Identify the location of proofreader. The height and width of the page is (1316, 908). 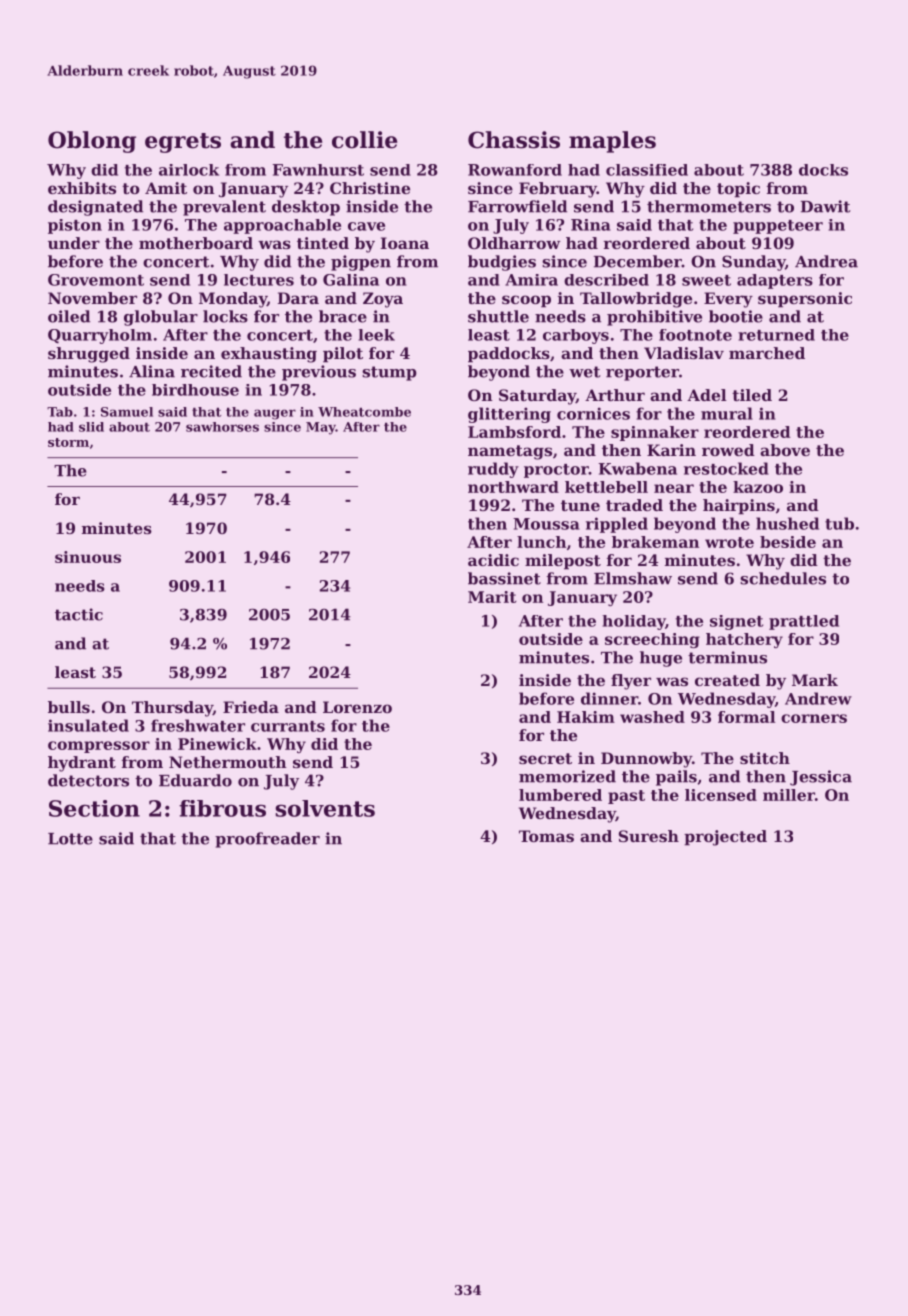
(267, 840).
